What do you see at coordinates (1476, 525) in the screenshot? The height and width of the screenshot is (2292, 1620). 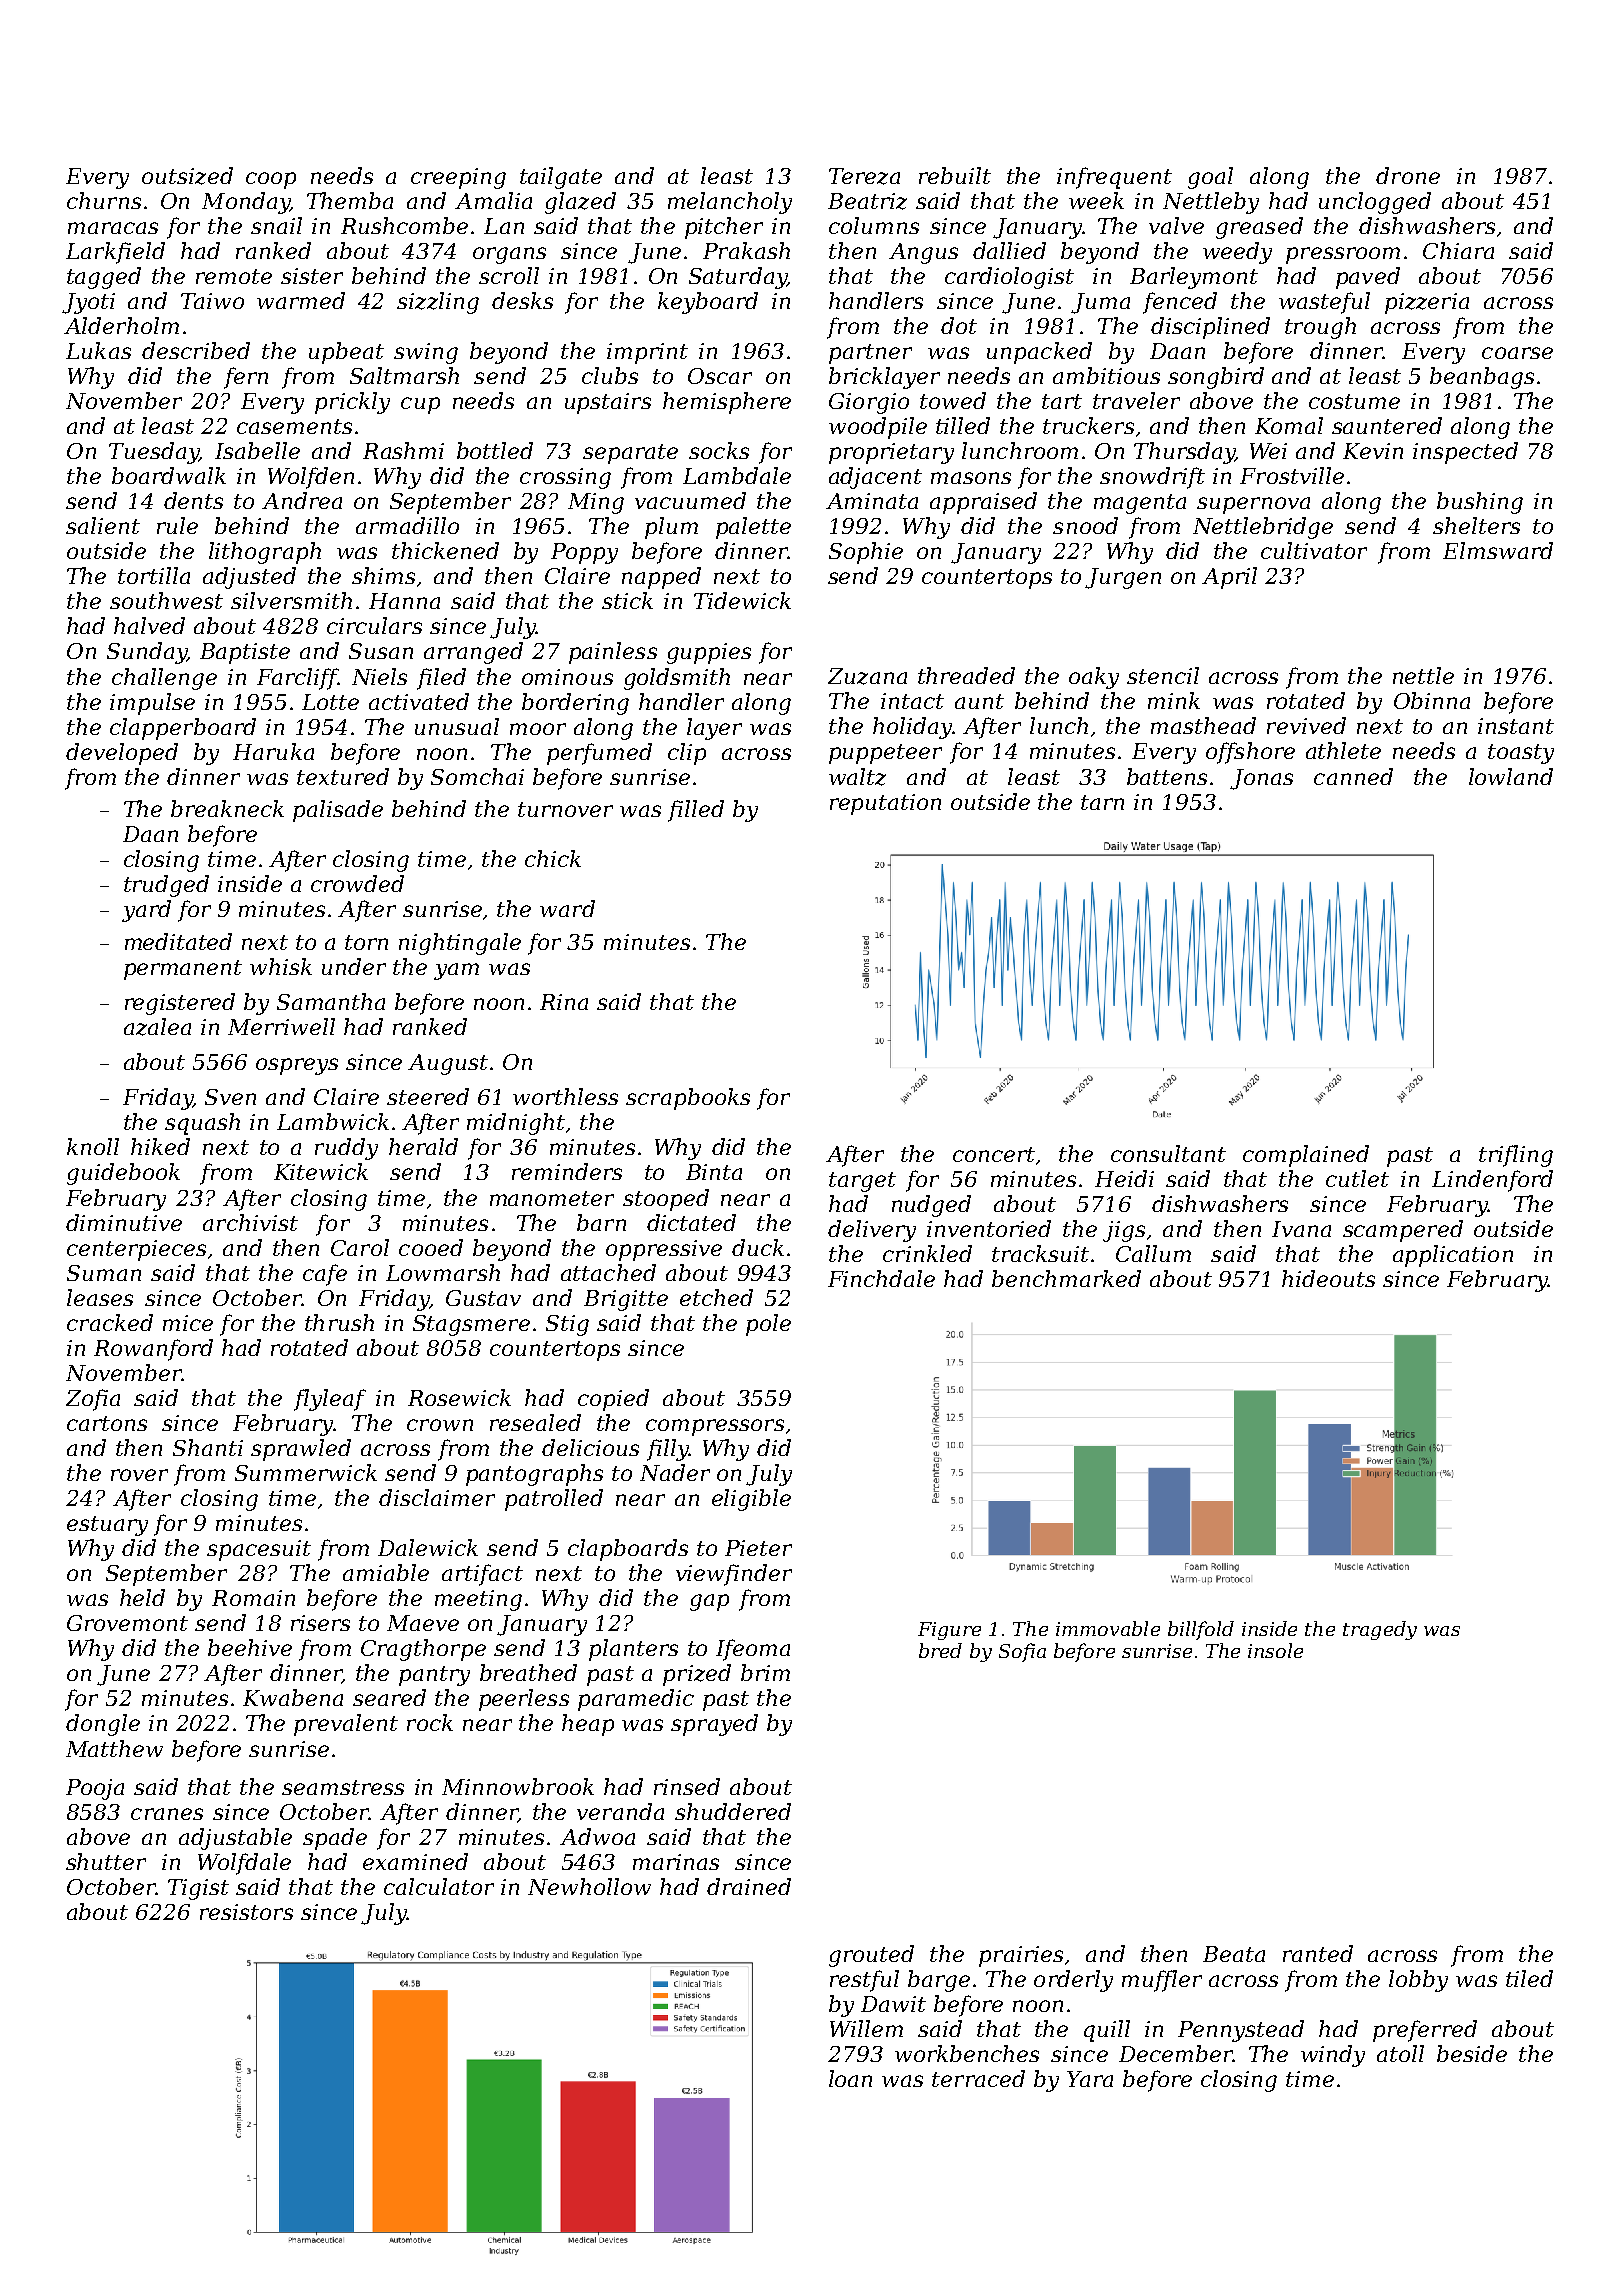 I see `shelters` at bounding box center [1476, 525].
